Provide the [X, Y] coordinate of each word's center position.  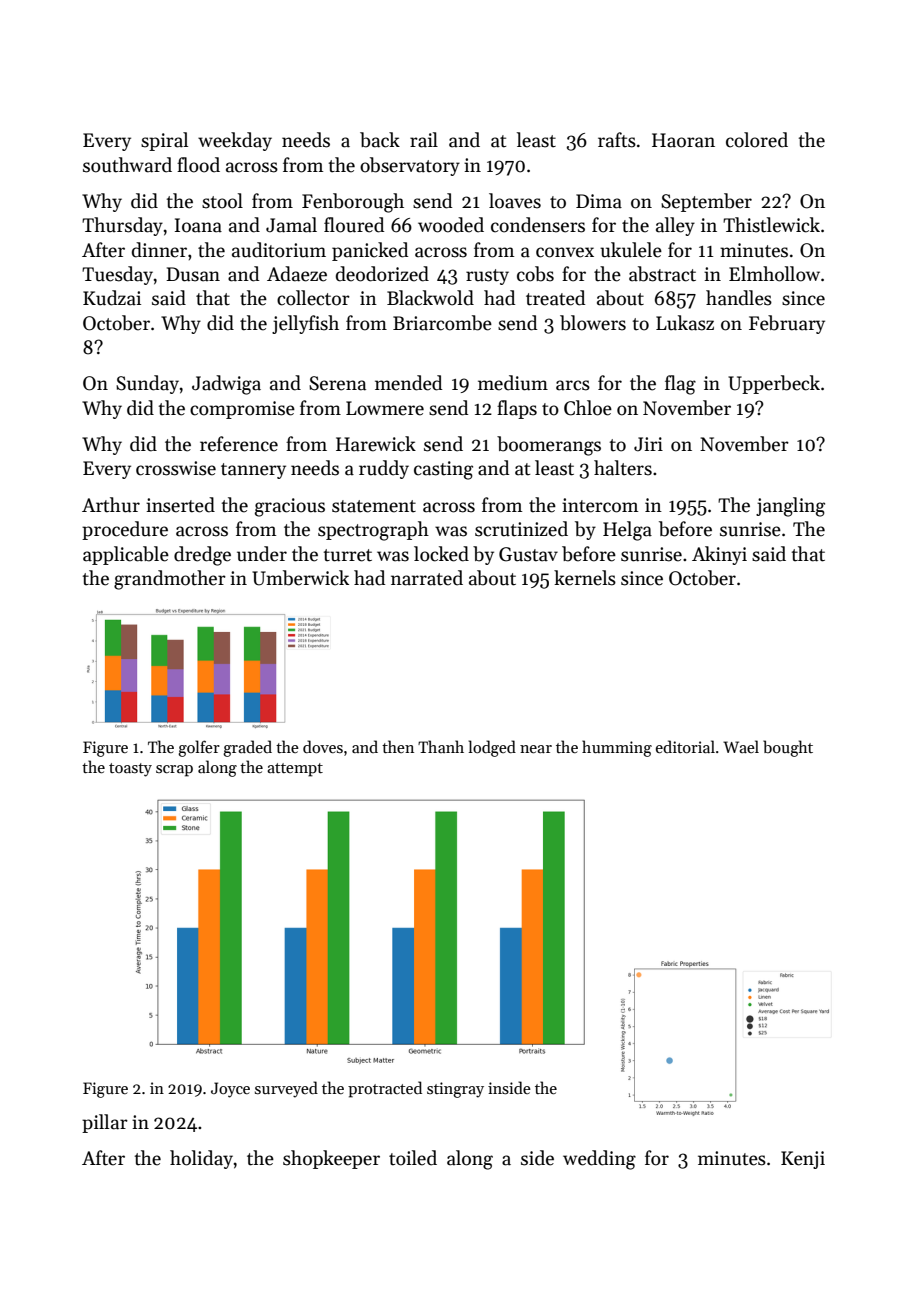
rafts [617, 140]
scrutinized [521, 529]
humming [617, 748]
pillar [105, 1123]
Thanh [441, 746]
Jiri [648, 444]
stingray [455, 1090]
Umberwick [300, 578]
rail [424, 140]
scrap [174, 771]
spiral [164, 141]
